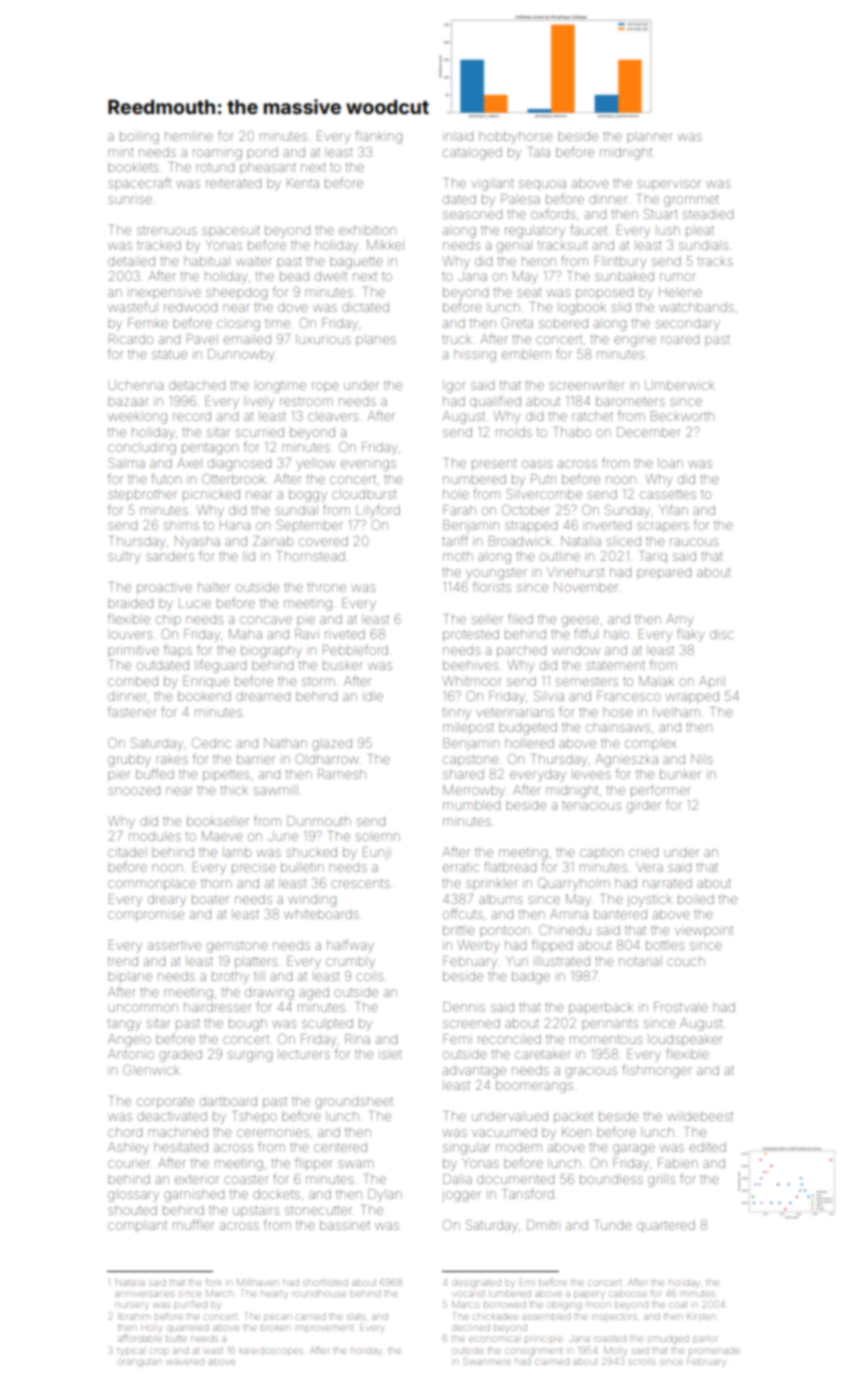 The width and height of the document is (849, 1400). I want to click on scrolls, so click(642, 1362).
